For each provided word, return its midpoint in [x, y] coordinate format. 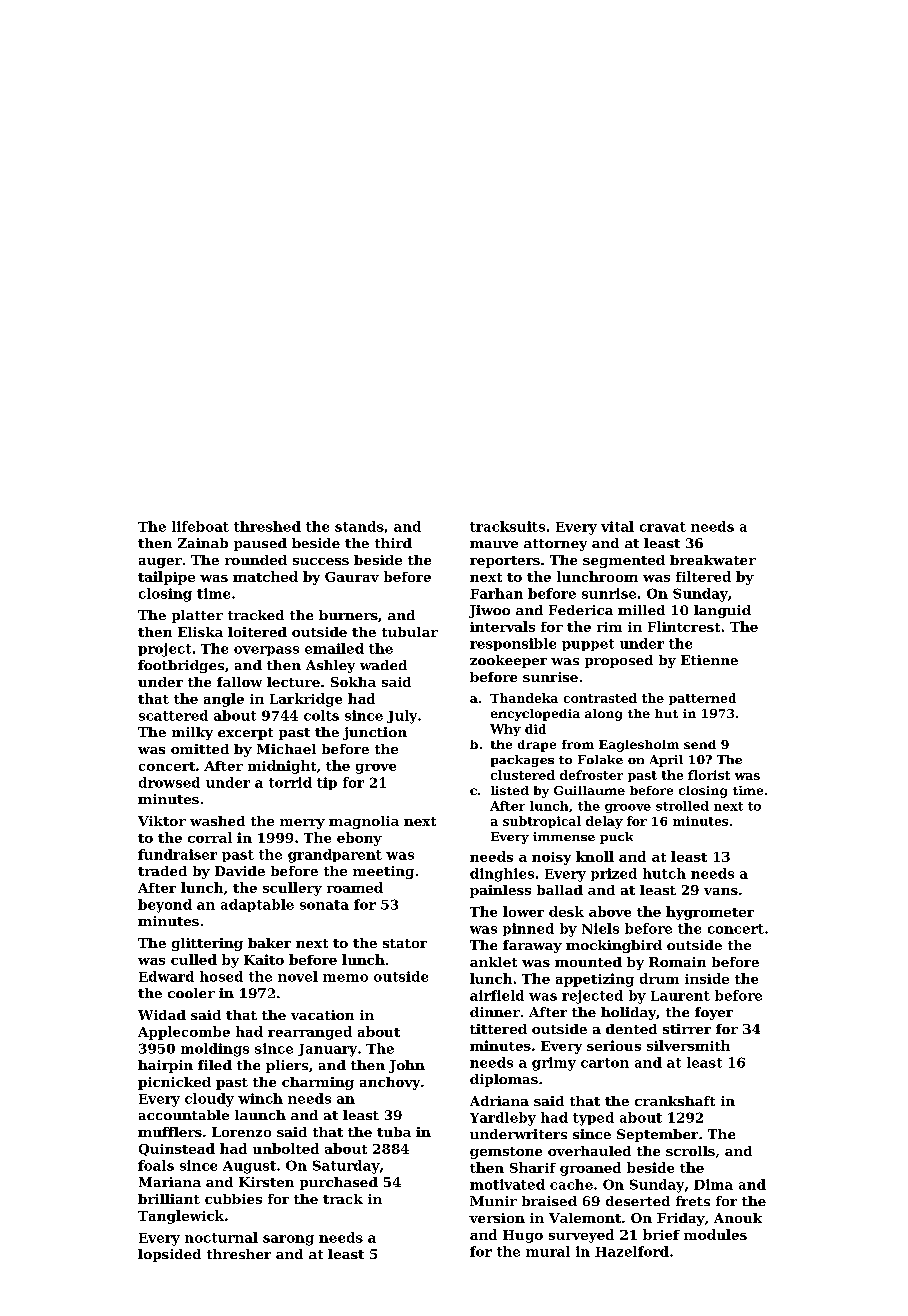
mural [548, 1251]
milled [641, 610]
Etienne [709, 660]
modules [715, 1234]
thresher [239, 1254]
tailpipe [166, 578]
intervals [502, 626]
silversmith [688, 1045]
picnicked [174, 1083]
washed [217, 821]
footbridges [181, 666]
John [407, 1066]
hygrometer [710, 913]
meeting [383, 872]
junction [375, 733]
